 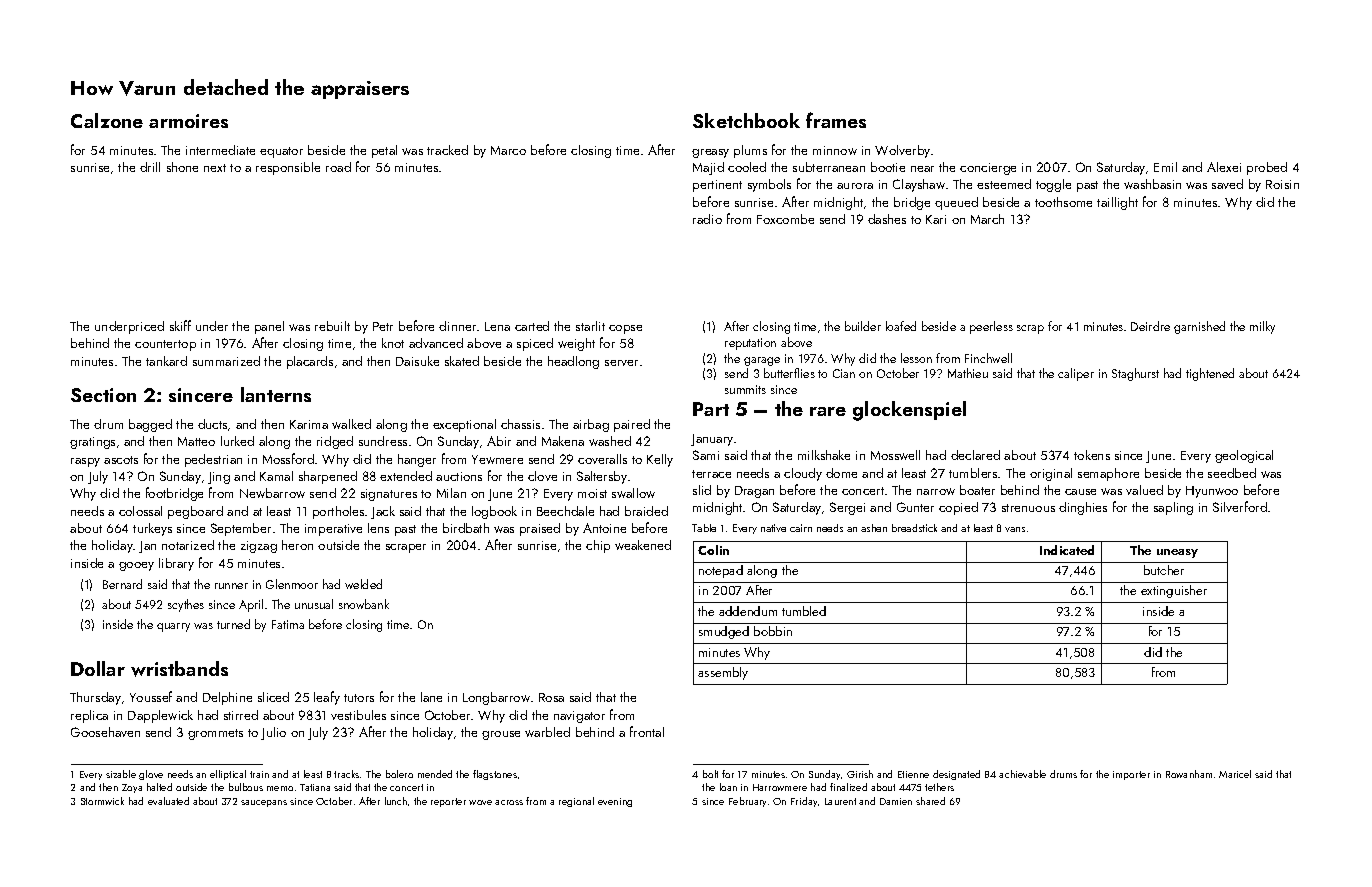 What do you see at coordinates (836, 120) in the screenshot?
I see `frames` at bounding box center [836, 120].
